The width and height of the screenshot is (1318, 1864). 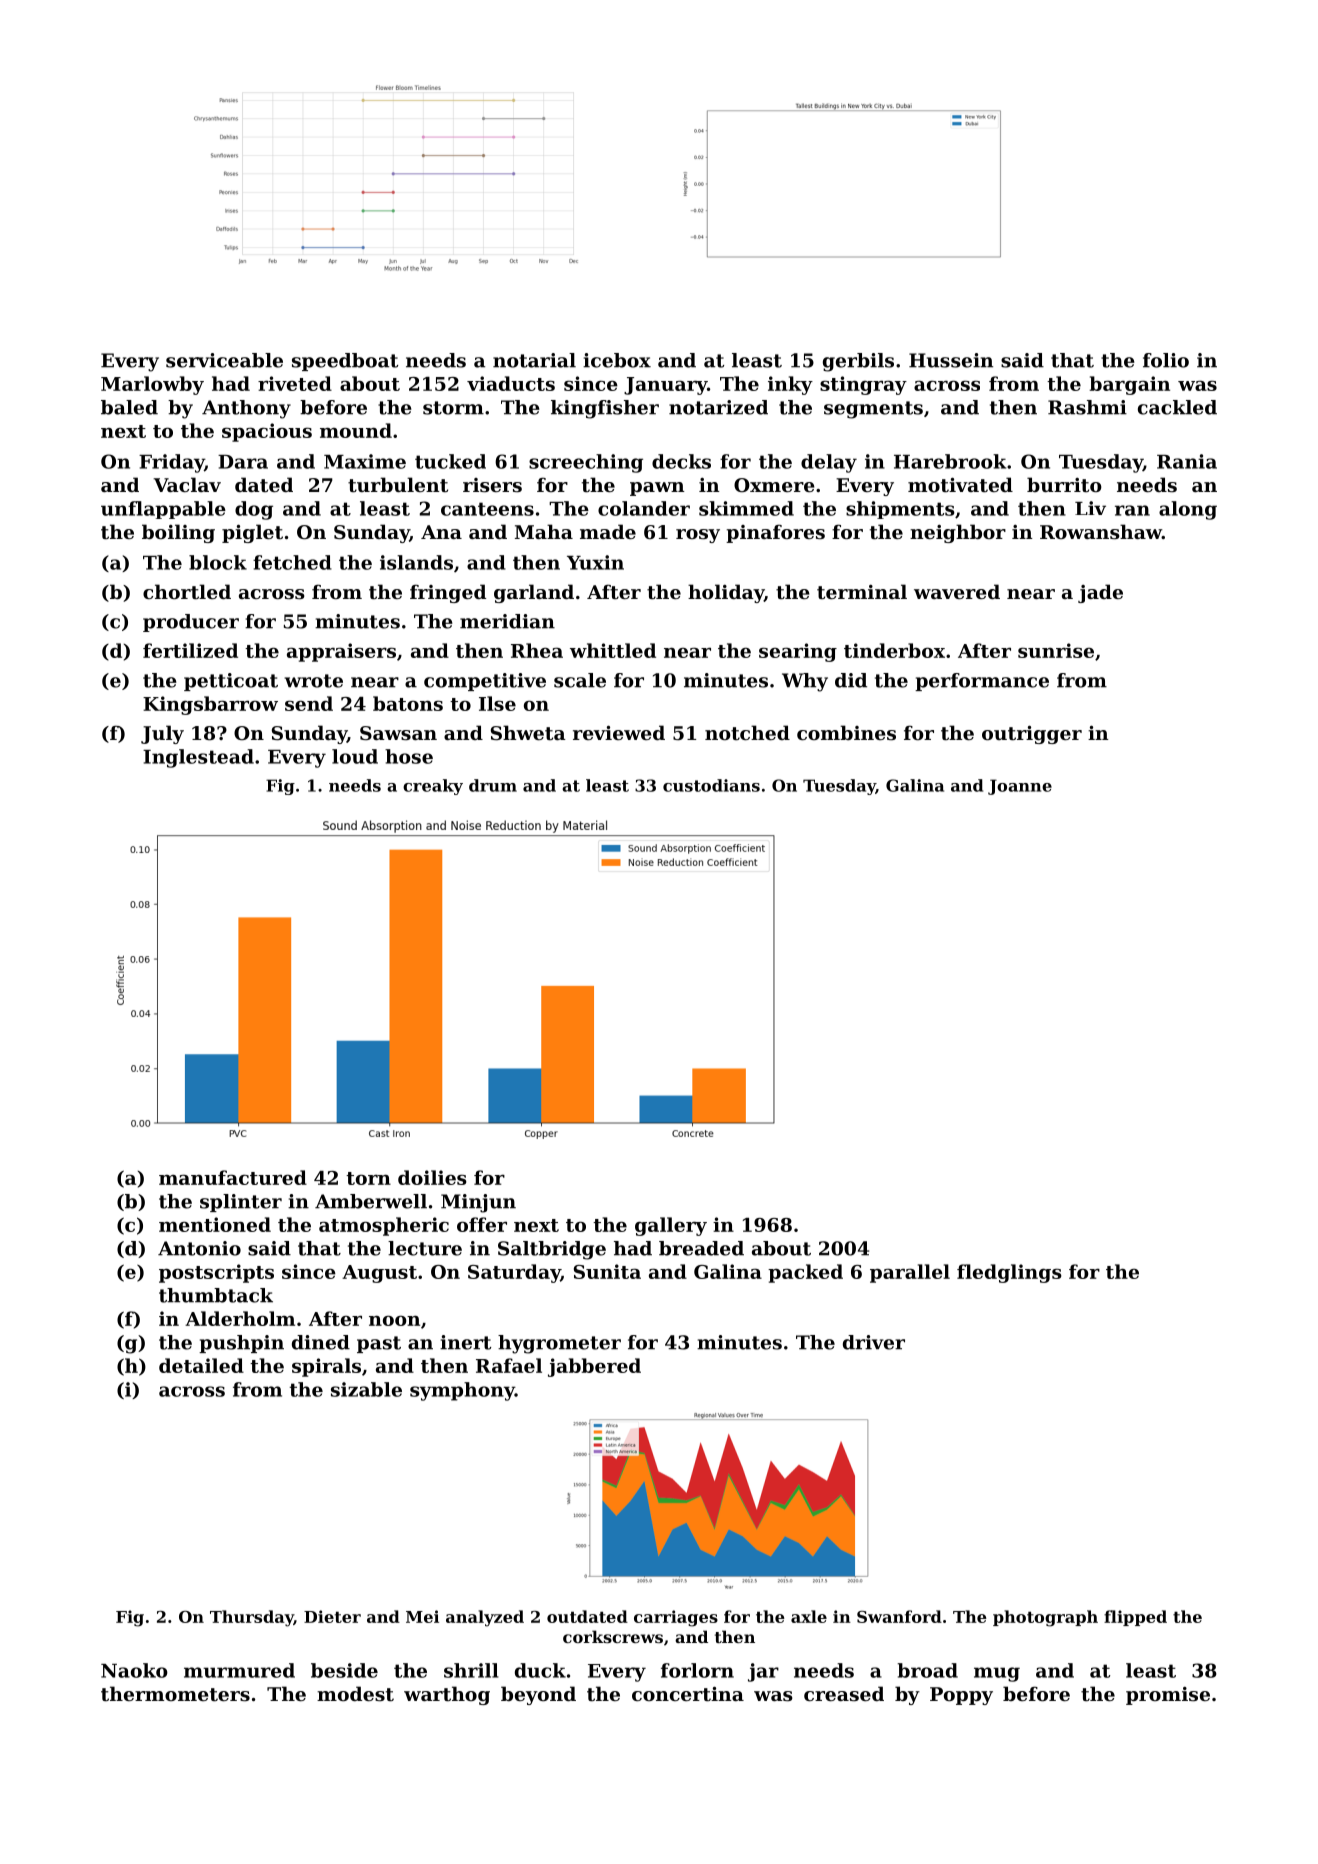 What do you see at coordinates (534, 360) in the screenshot?
I see `notarial` at bounding box center [534, 360].
